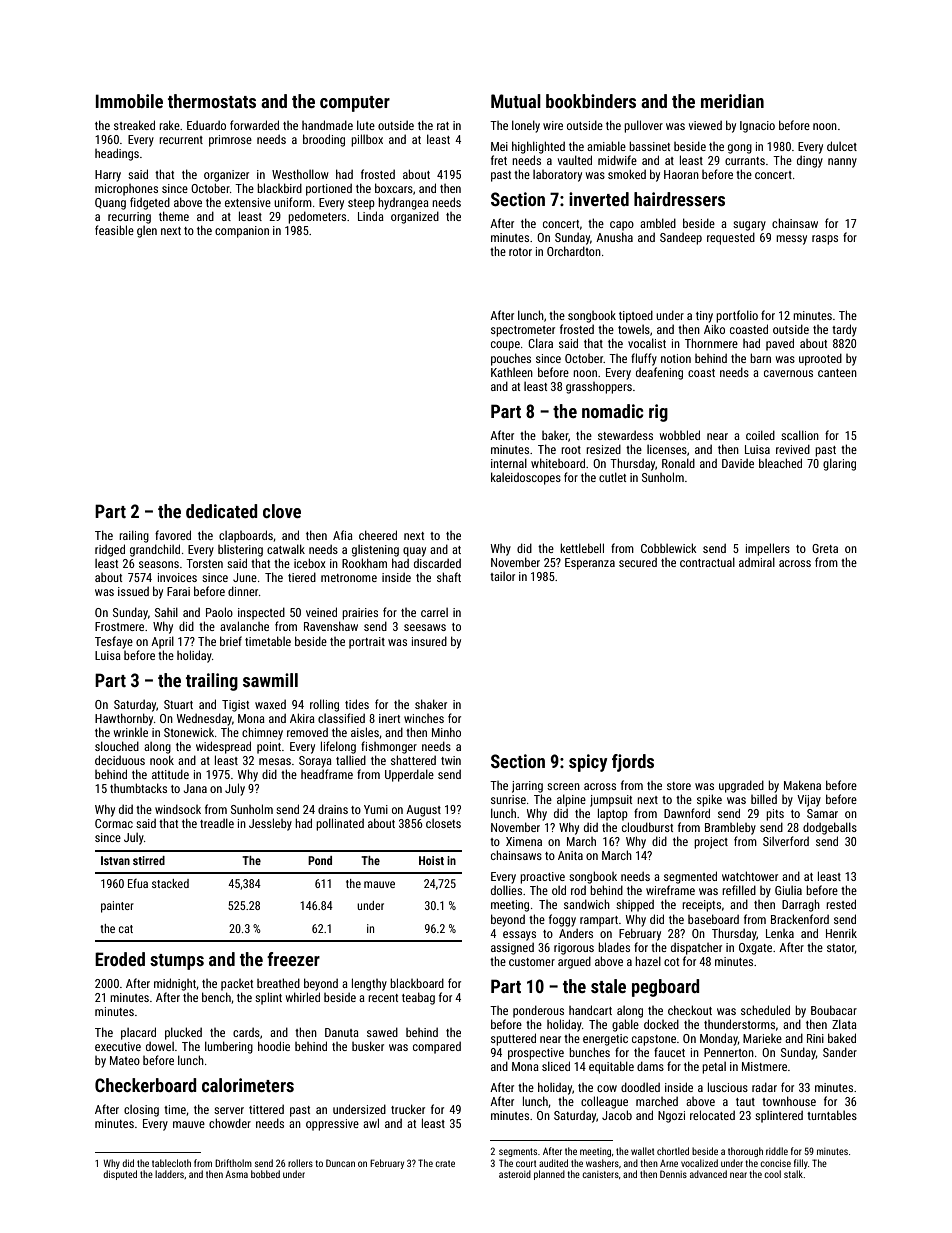 The image size is (952, 1233). Describe the element at coordinates (802, 785) in the image. I see `Makena` at that location.
